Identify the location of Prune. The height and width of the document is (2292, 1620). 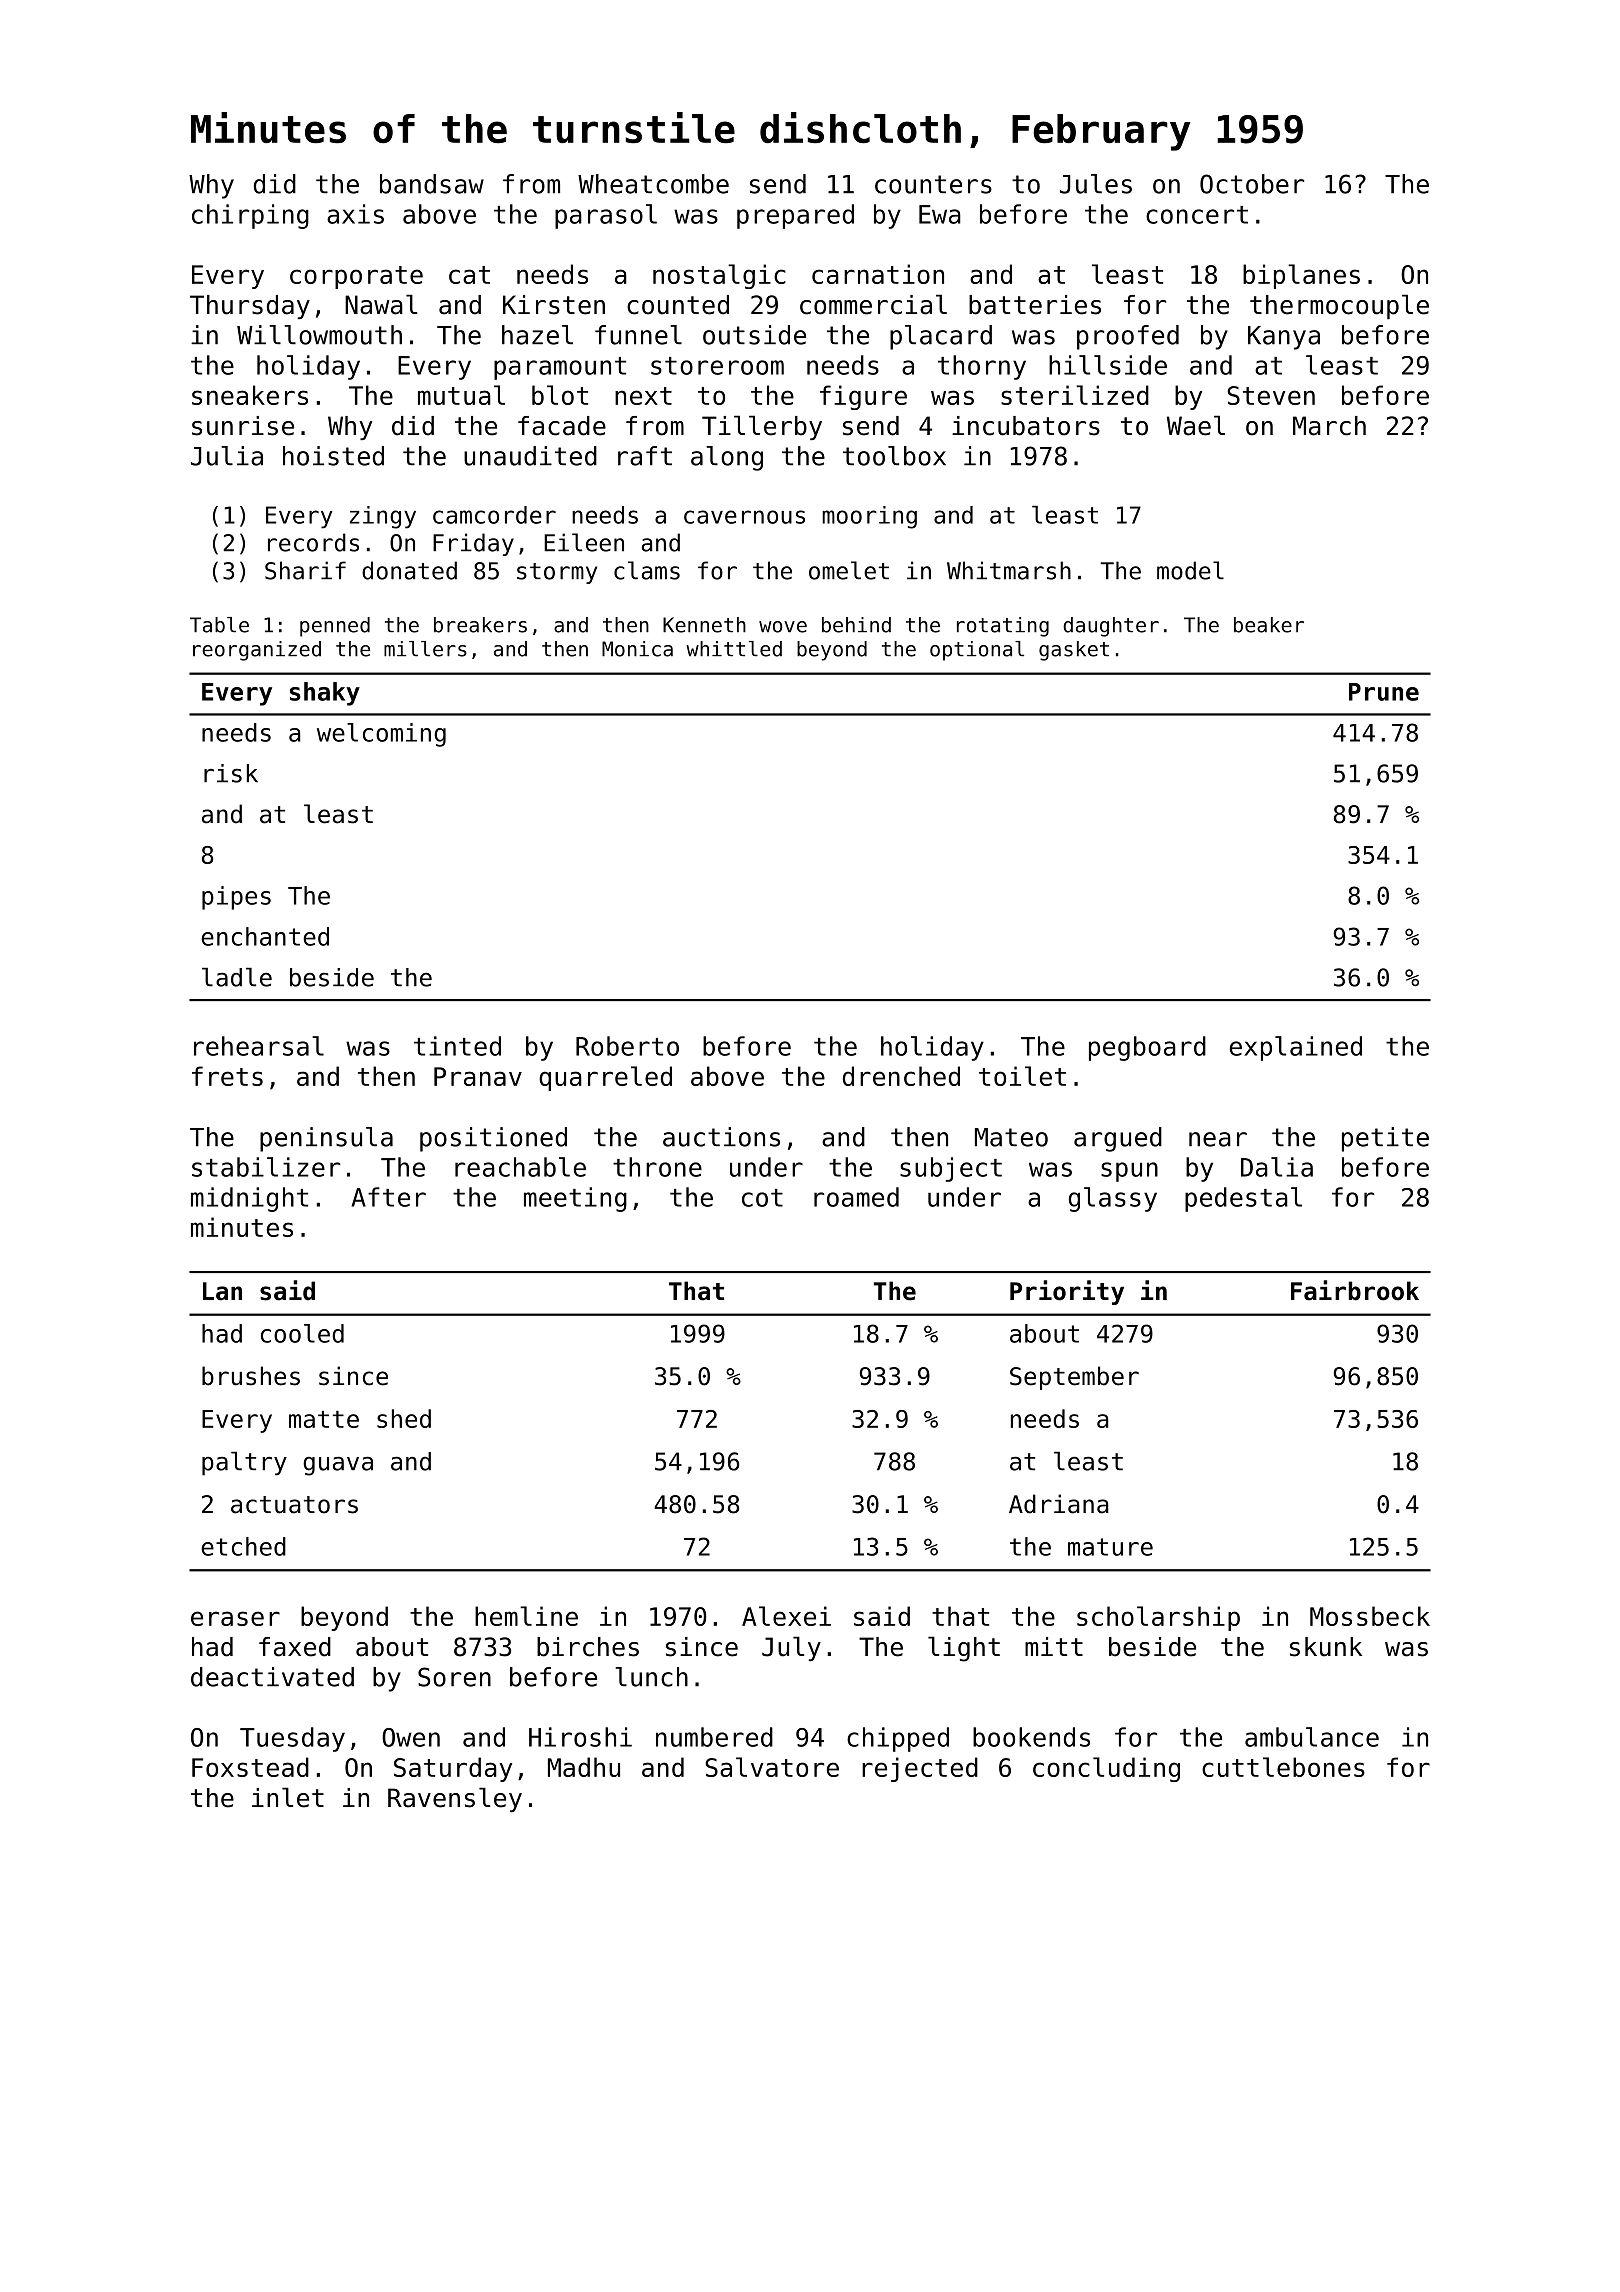
(1384, 692).
